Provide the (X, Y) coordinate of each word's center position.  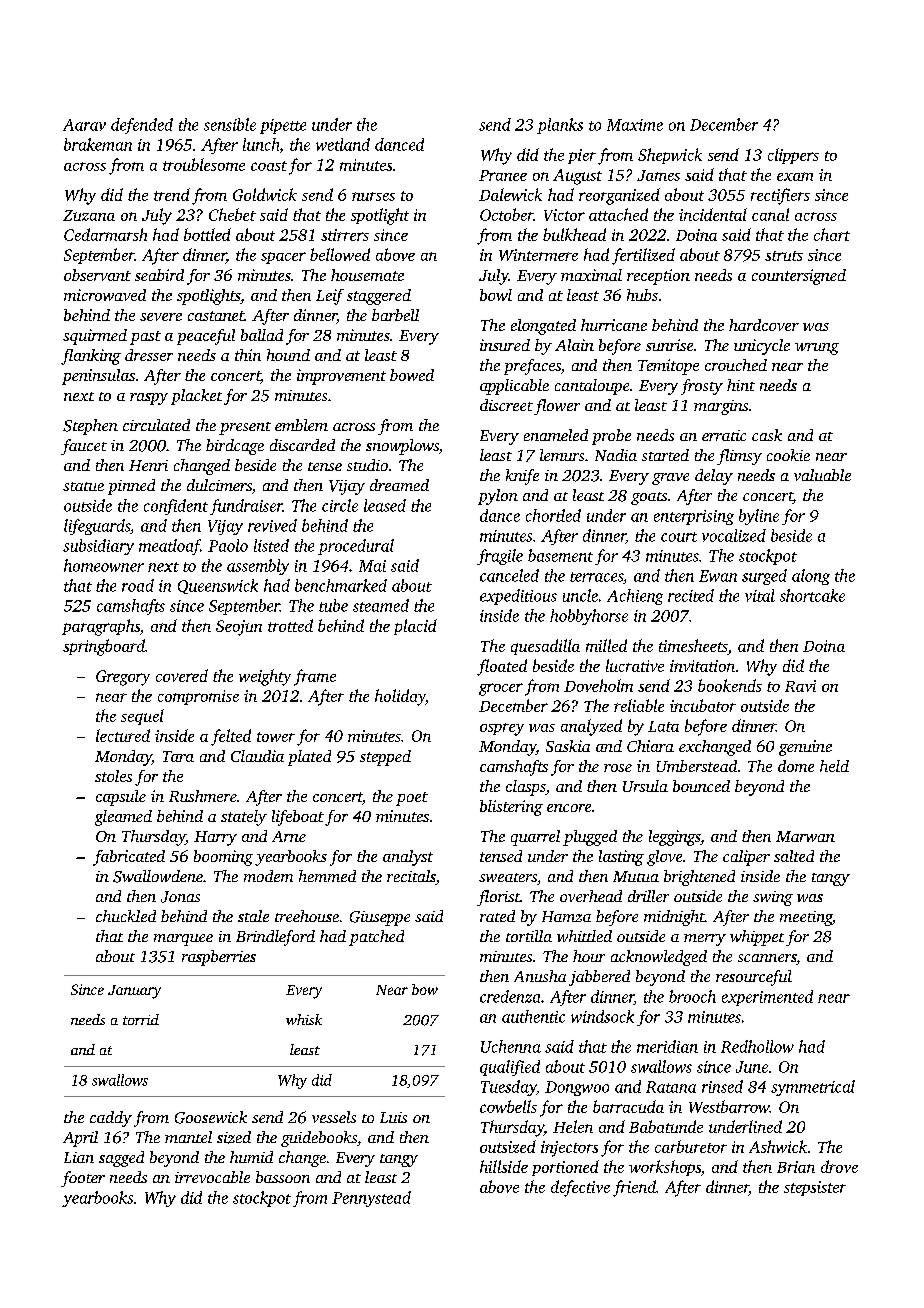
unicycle (762, 347)
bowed (412, 375)
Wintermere (538, 255)
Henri (148, 465)
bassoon (283, 1177)
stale (253, 916)
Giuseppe (380, 918)
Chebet (232, 214)
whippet (757, 938)
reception (658, 277)
